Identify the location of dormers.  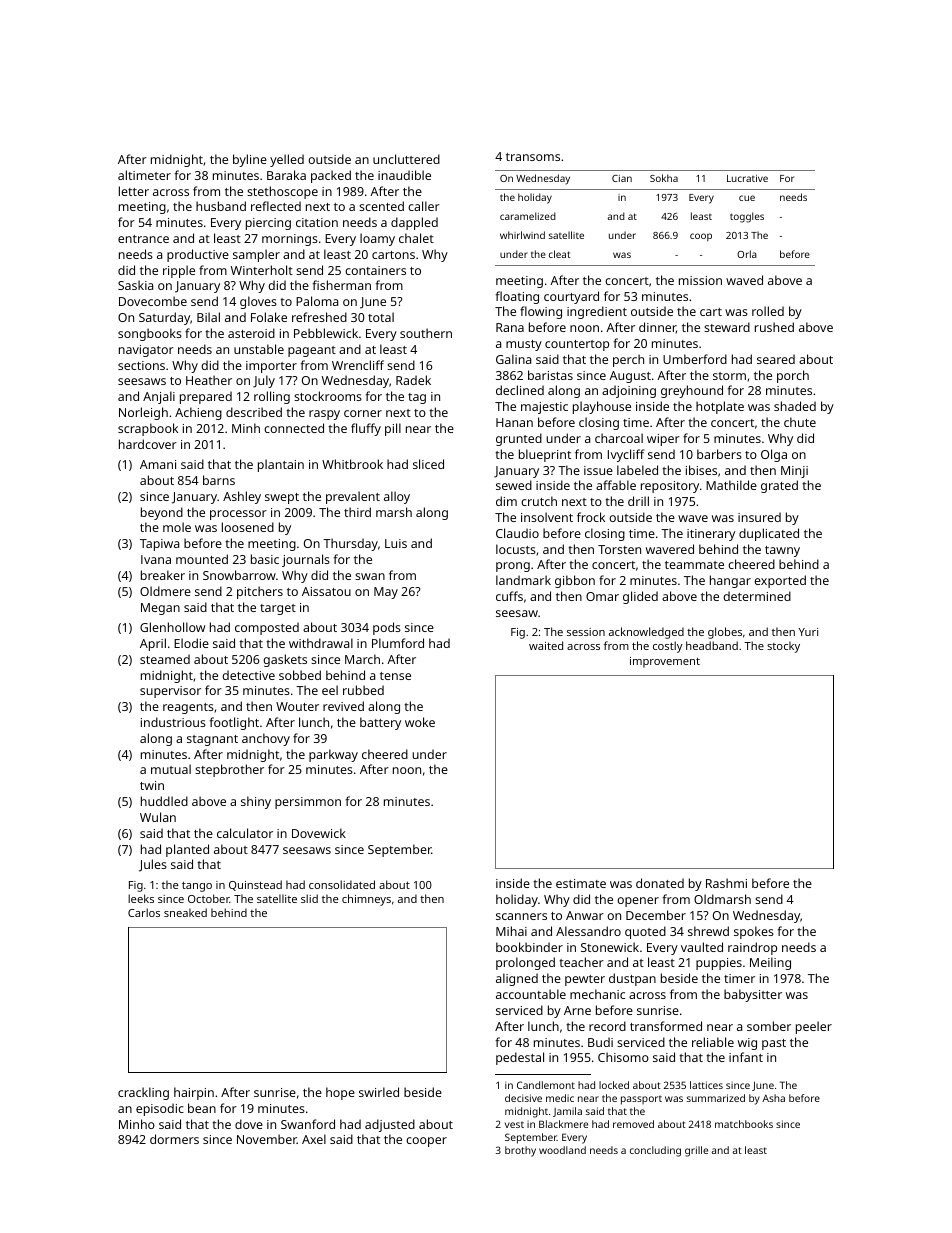
(174, 1139).
